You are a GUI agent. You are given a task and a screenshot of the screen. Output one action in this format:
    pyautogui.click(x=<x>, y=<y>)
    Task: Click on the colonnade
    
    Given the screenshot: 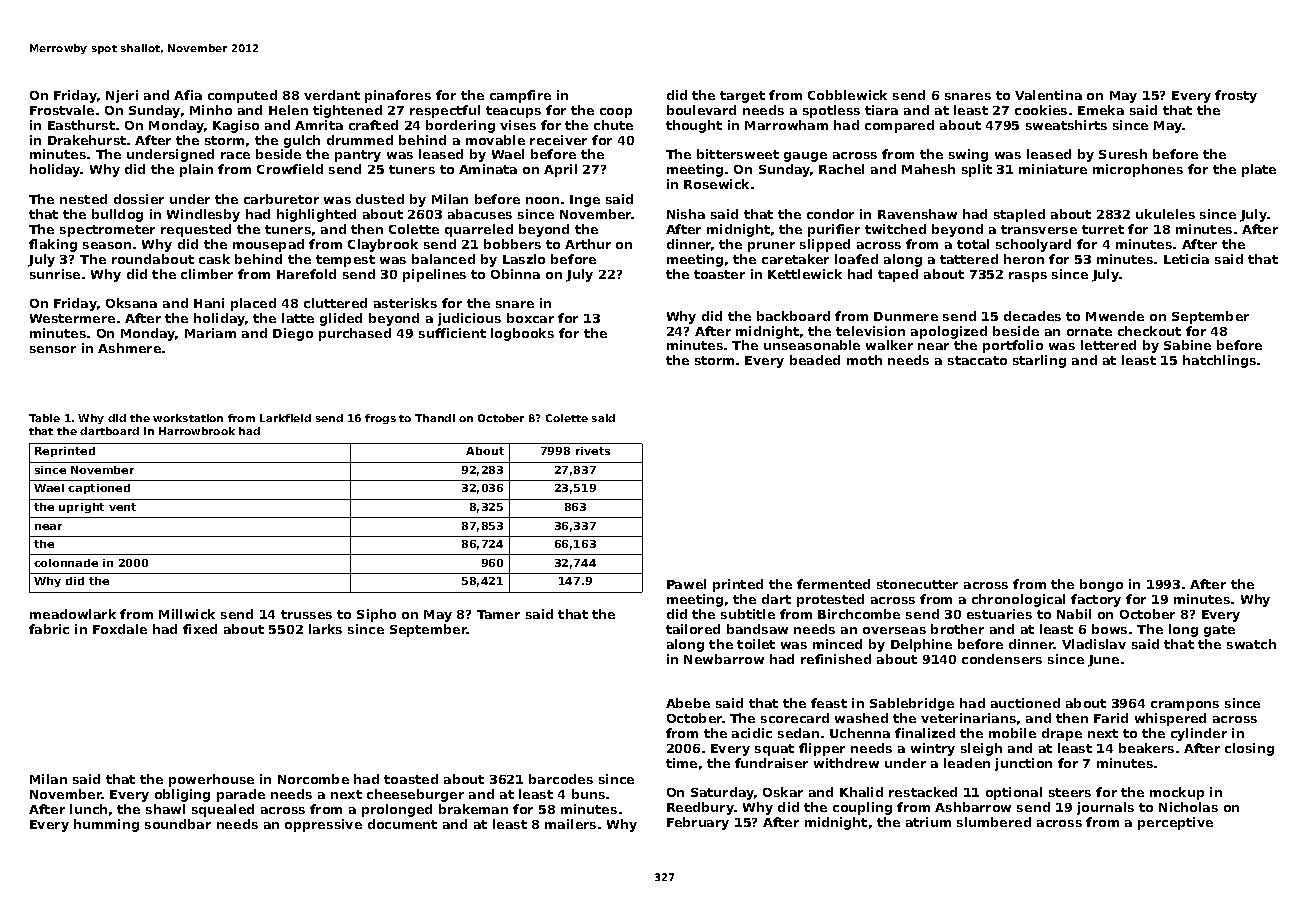 What is the action you would take?
    pyautogui.click(x=66, y=563)
